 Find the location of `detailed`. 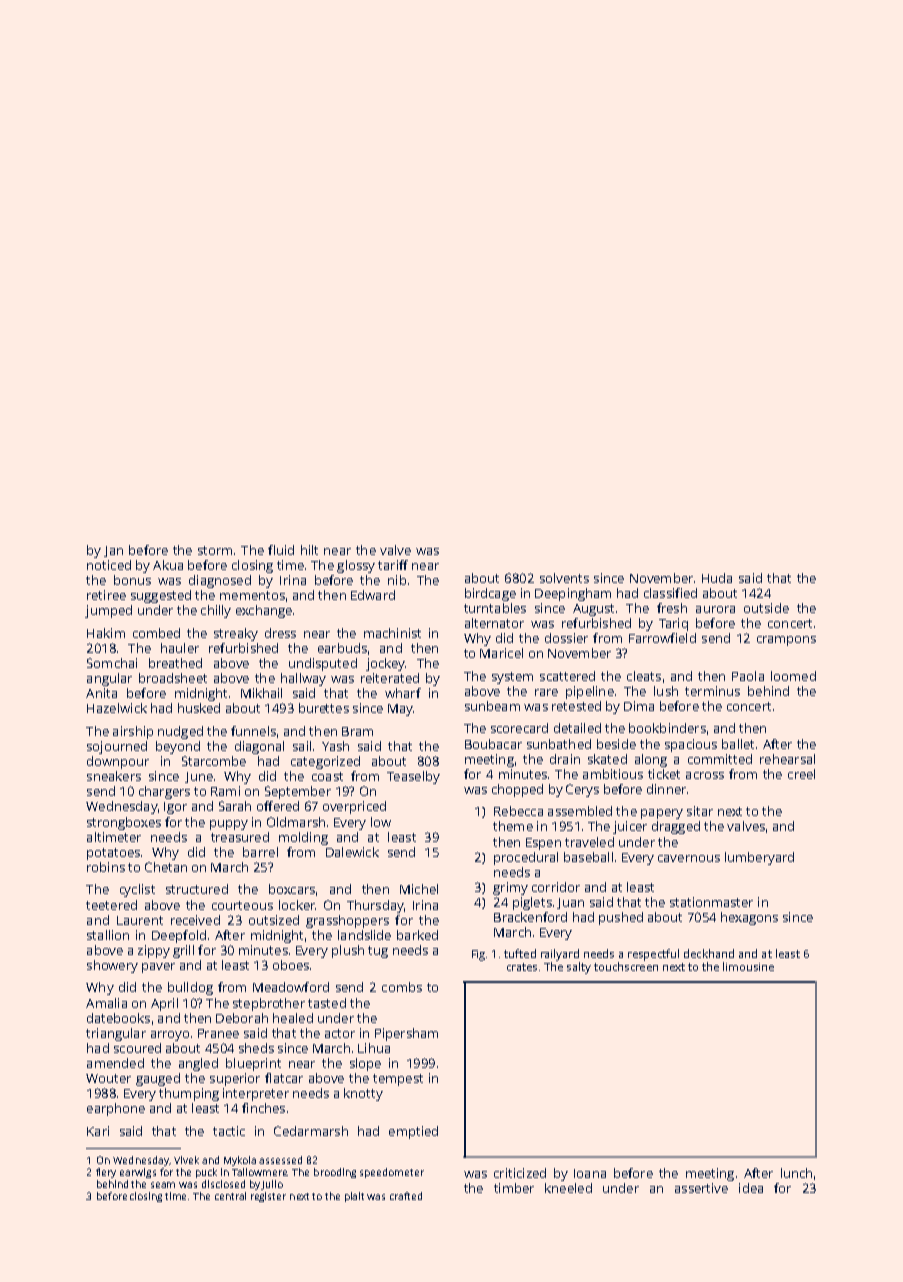

detailed is located at coordinates (577, 728).
